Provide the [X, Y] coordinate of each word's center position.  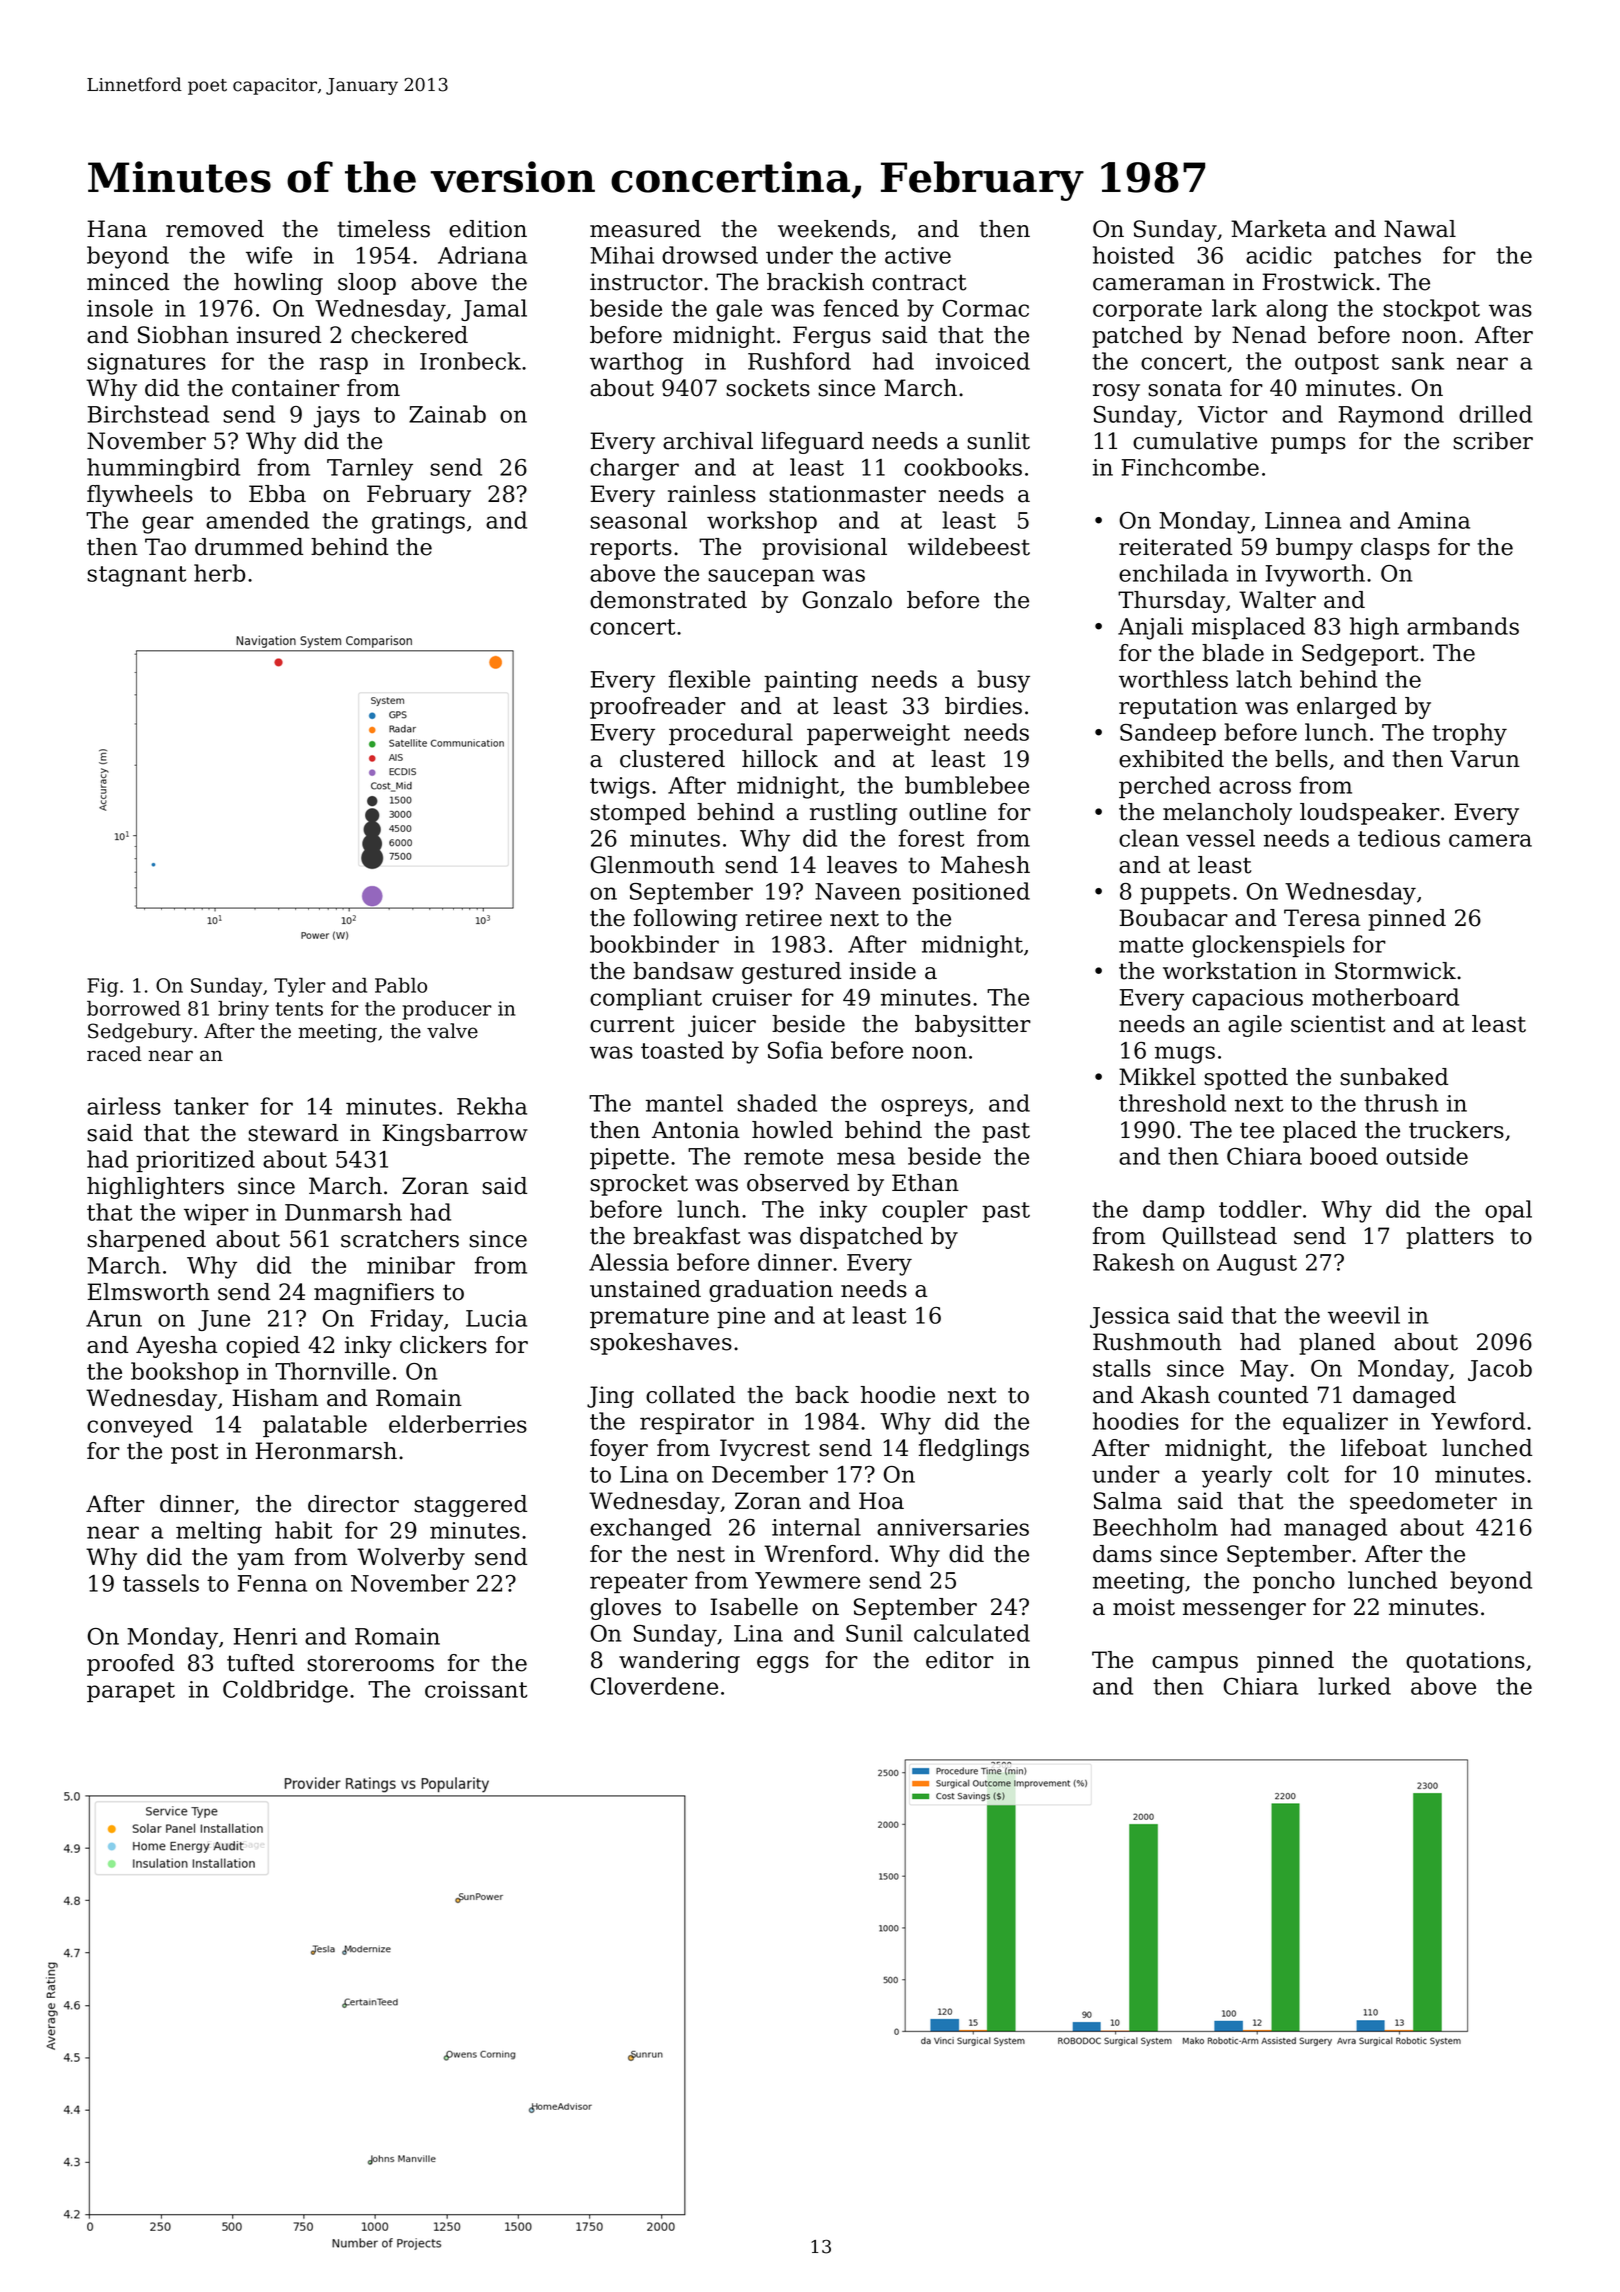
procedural [731, 734]
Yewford [1478, 1421]
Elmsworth [148, 1292]
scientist [1338, 1024]
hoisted [1133, 255]
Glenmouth [652, 865]
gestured [791, 973]
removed [215, 229]
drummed [249, 547]
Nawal [1420, 229]
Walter [1277, 600]
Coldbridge [285, 1691]
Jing [610, 1397]
